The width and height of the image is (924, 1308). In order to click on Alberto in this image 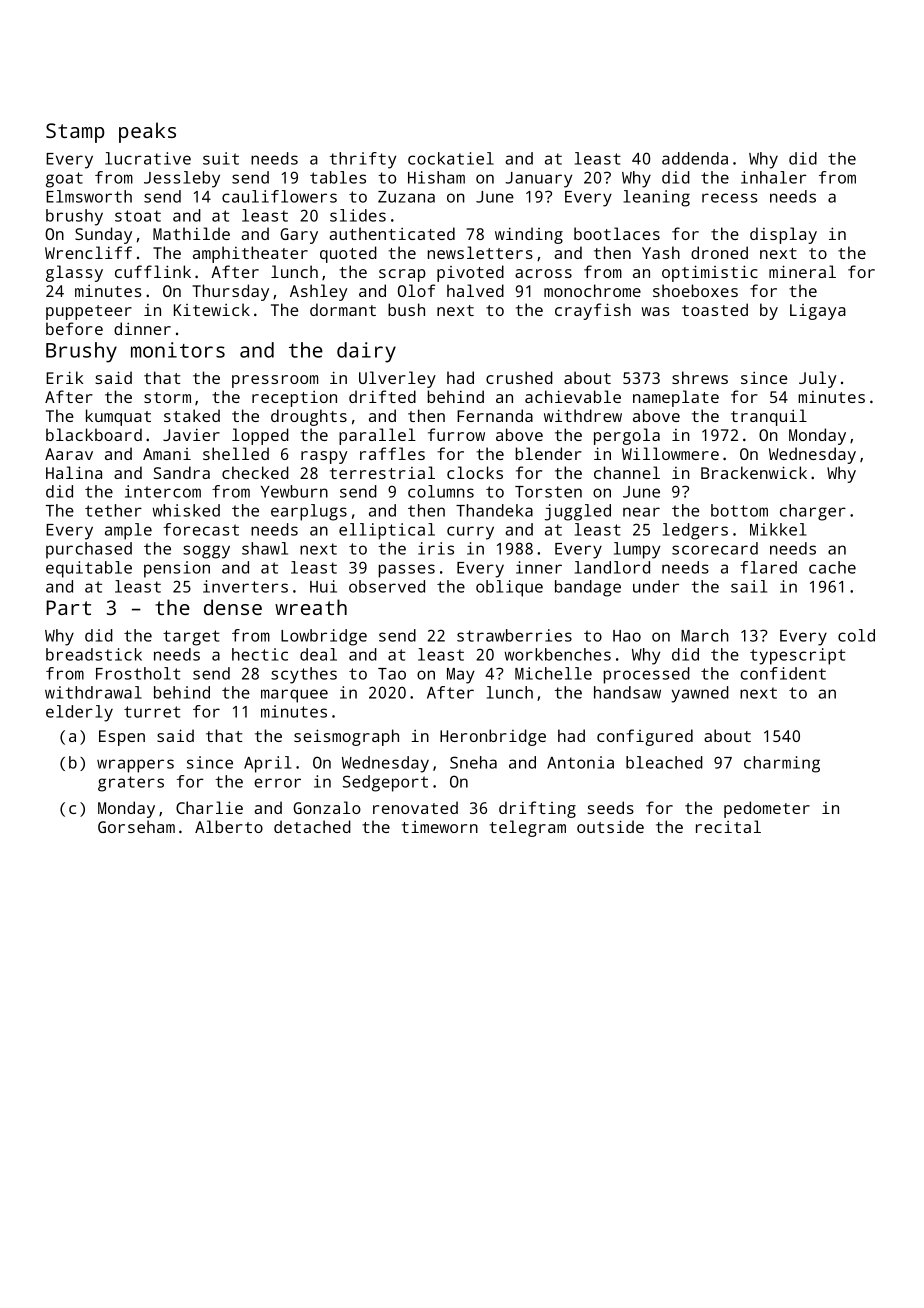, I will do `click(229, 826)`.
